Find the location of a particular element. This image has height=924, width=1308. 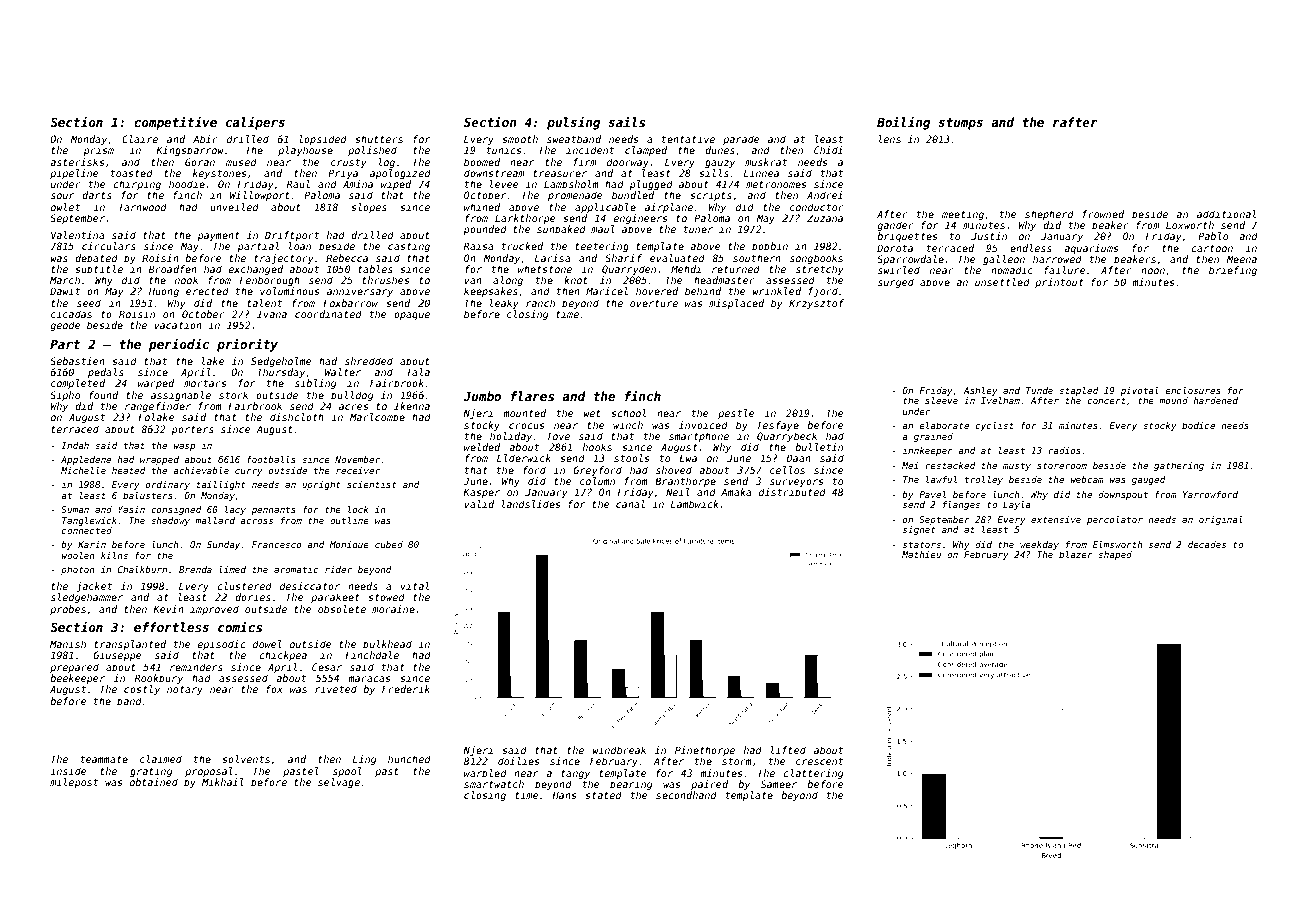

lens is located at coordinates (890, 139).
